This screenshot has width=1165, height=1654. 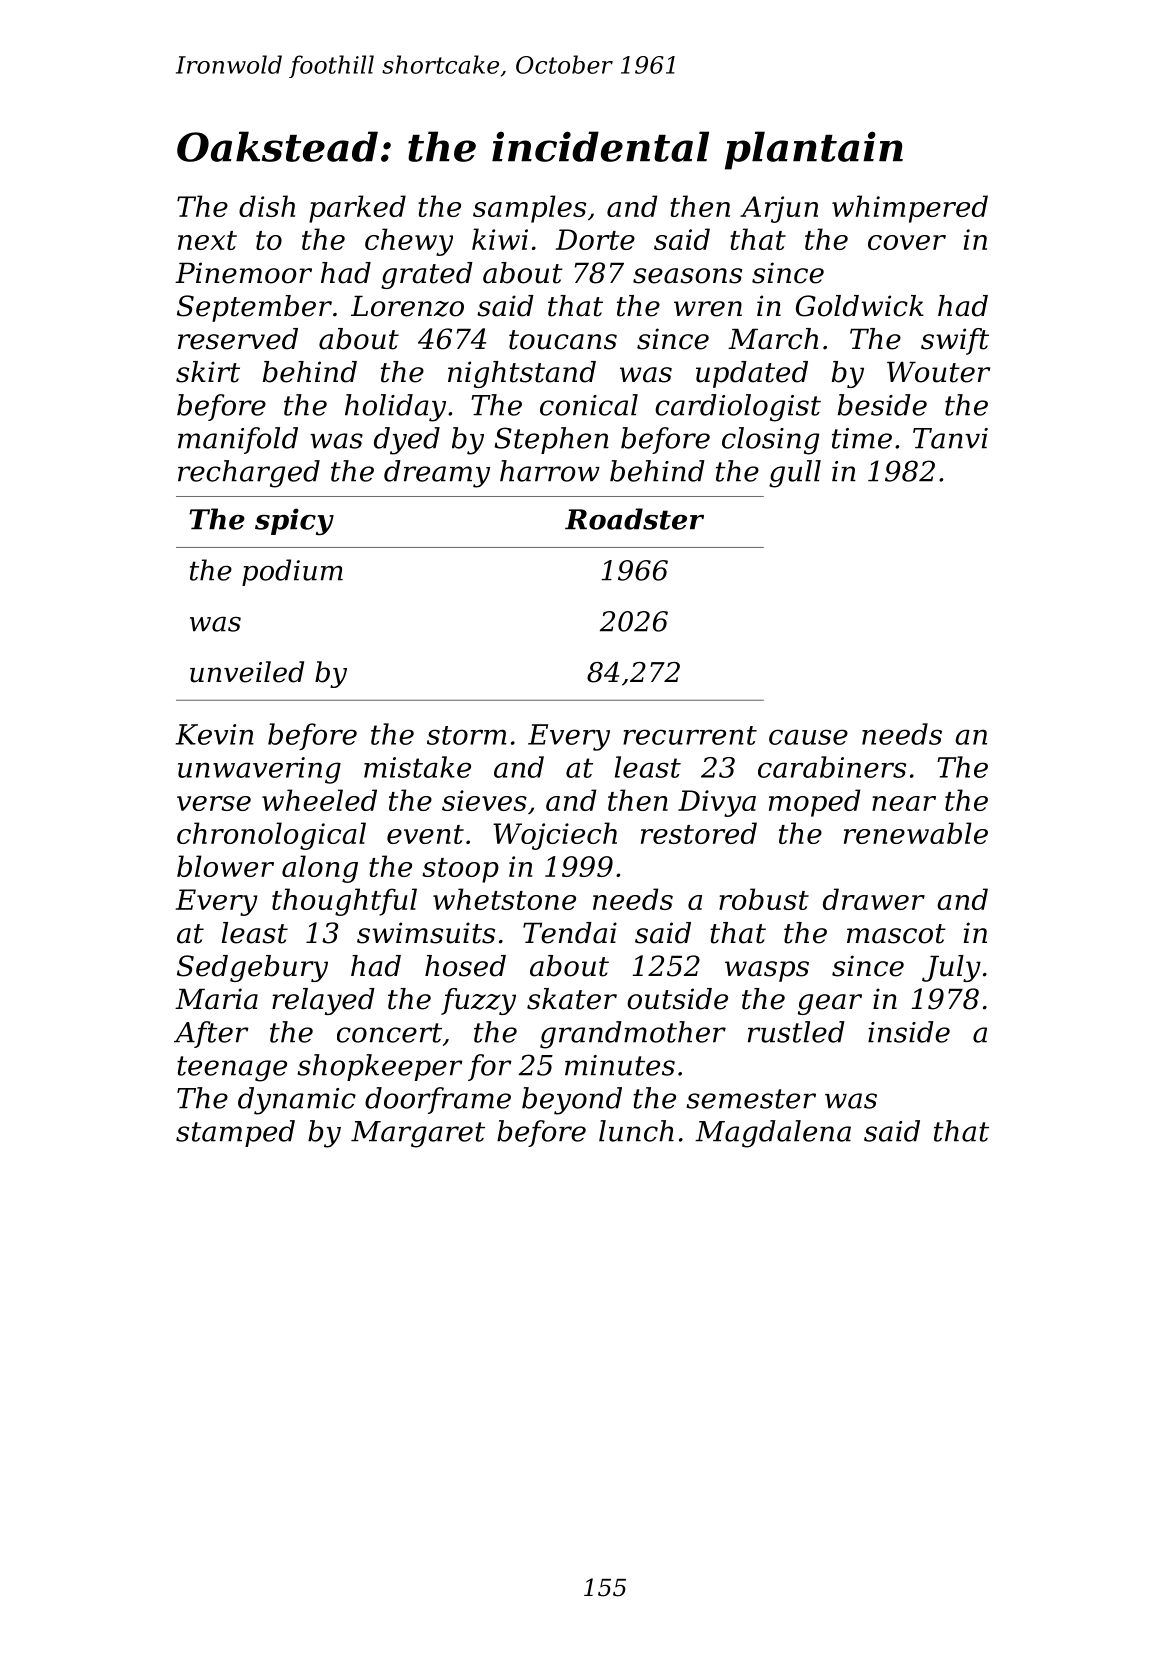 What do you see at coordinates (235, 1133) in the screenshot?
I see `stamped` at bounding box center [235, 1133].
